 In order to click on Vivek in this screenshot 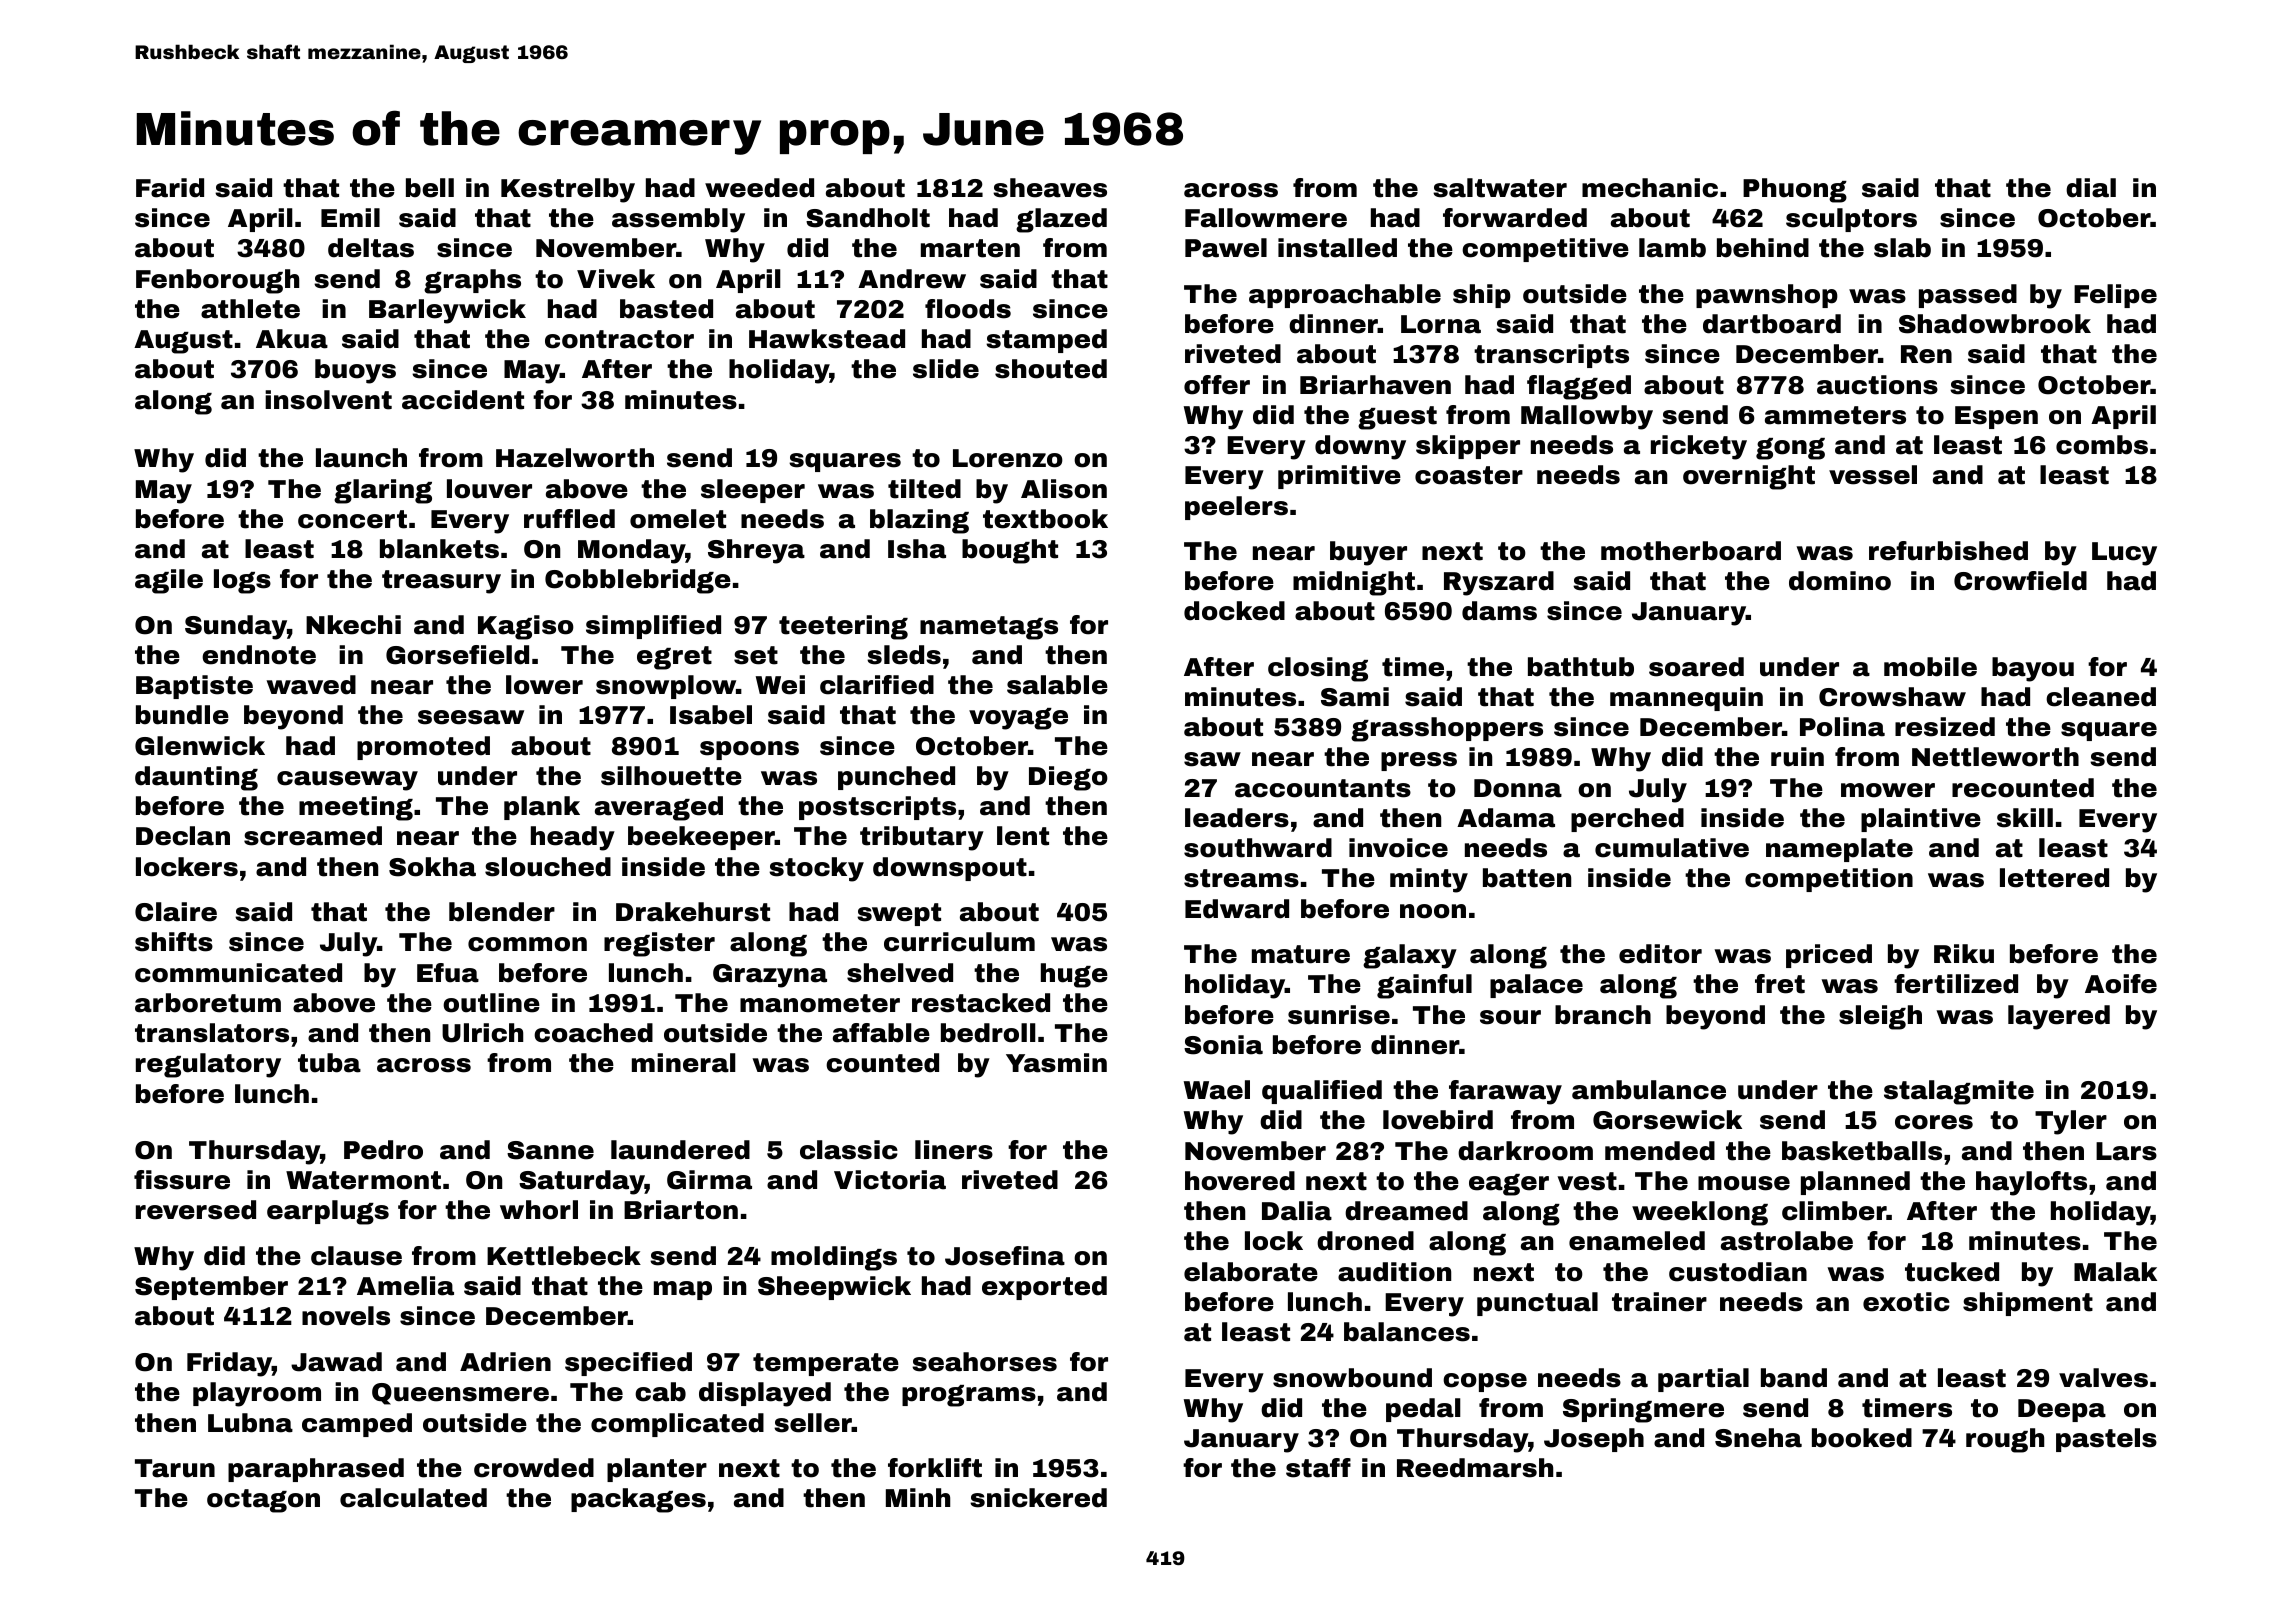, I will do `click(616, 279)`.
